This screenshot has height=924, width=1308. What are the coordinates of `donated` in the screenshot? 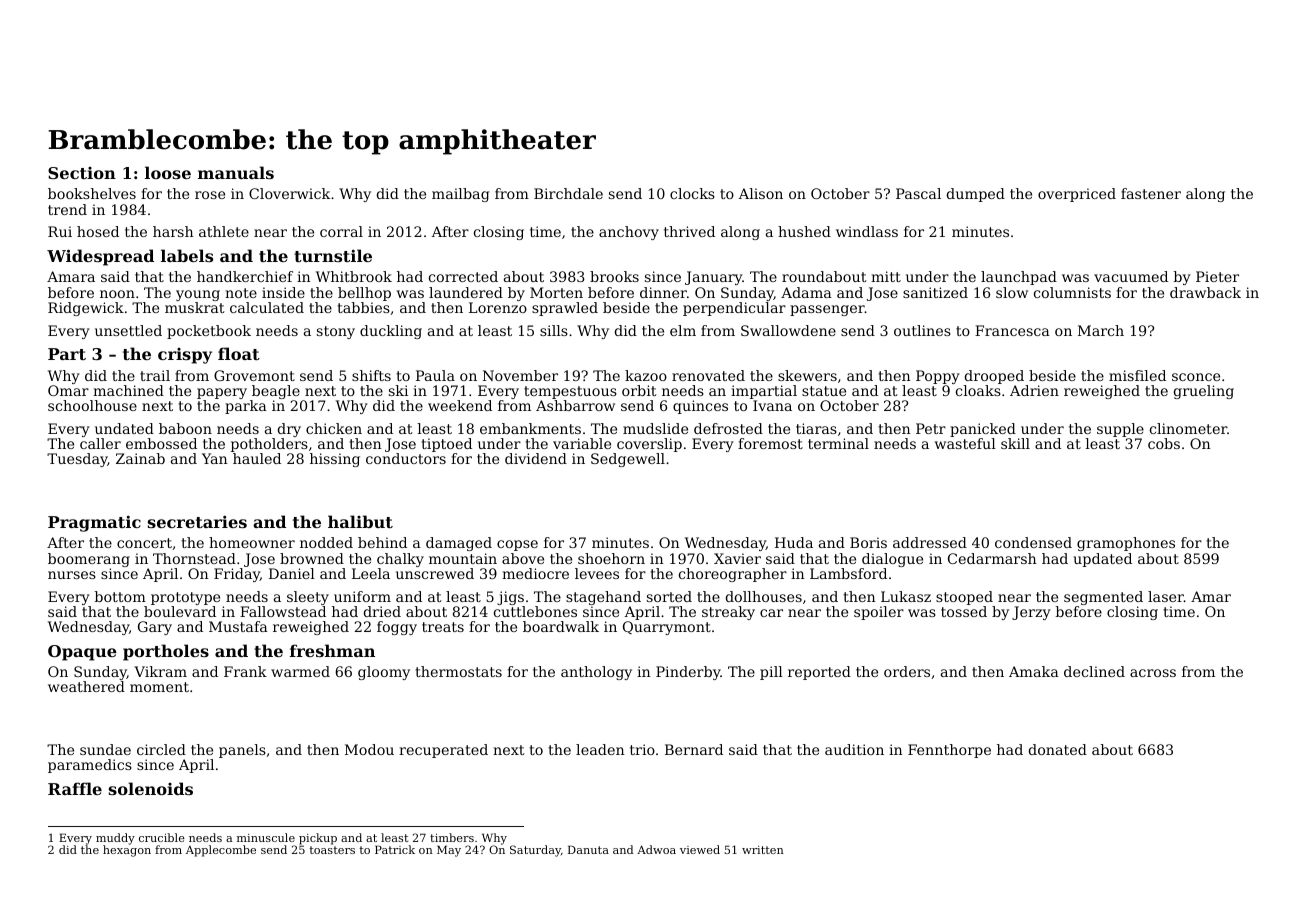 It's located at (1058, 749).
